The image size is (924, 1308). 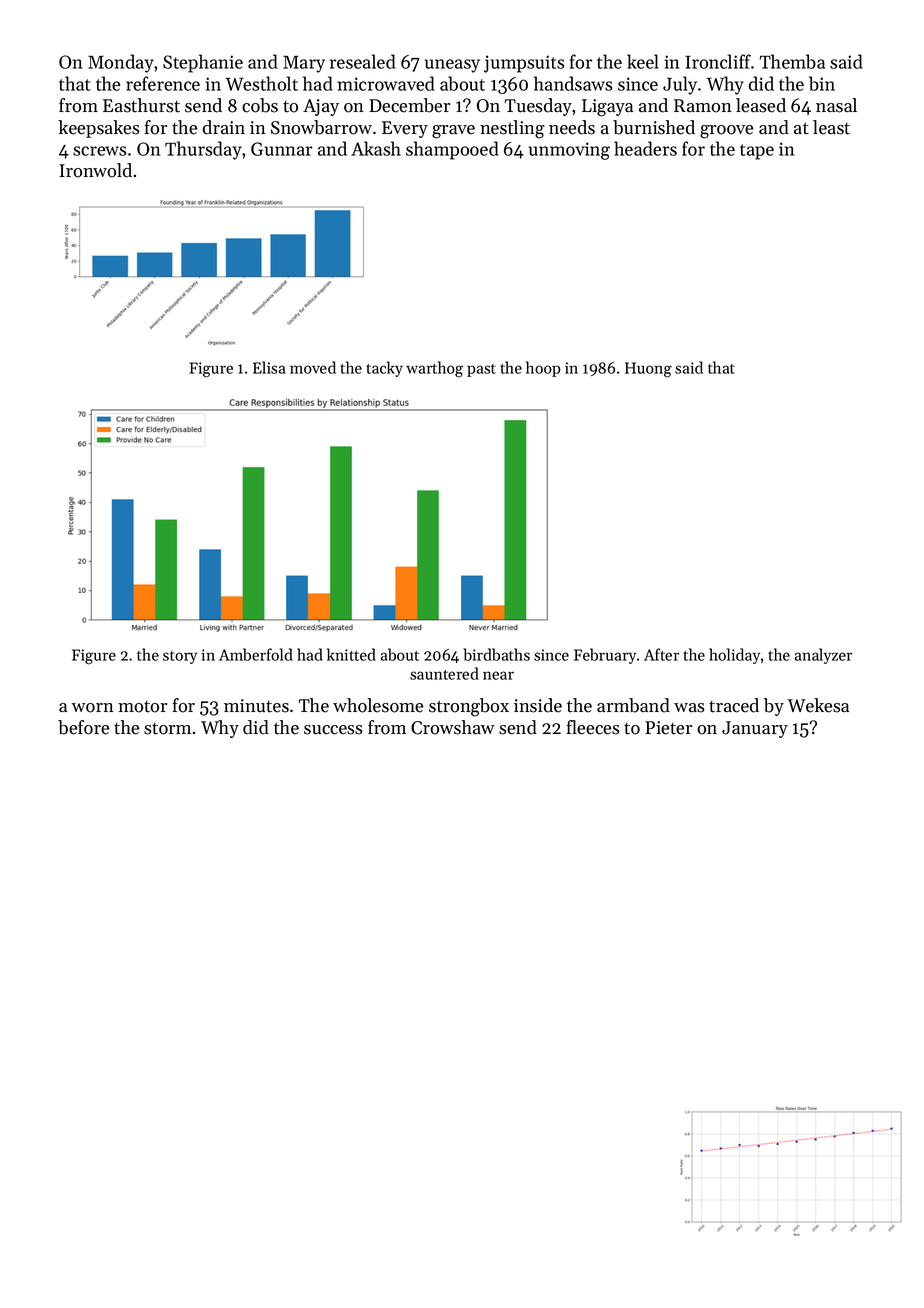 What do you see at coordinates (269, 367) in the page?
I see `Elisa` at bounding box center [269, 367].
